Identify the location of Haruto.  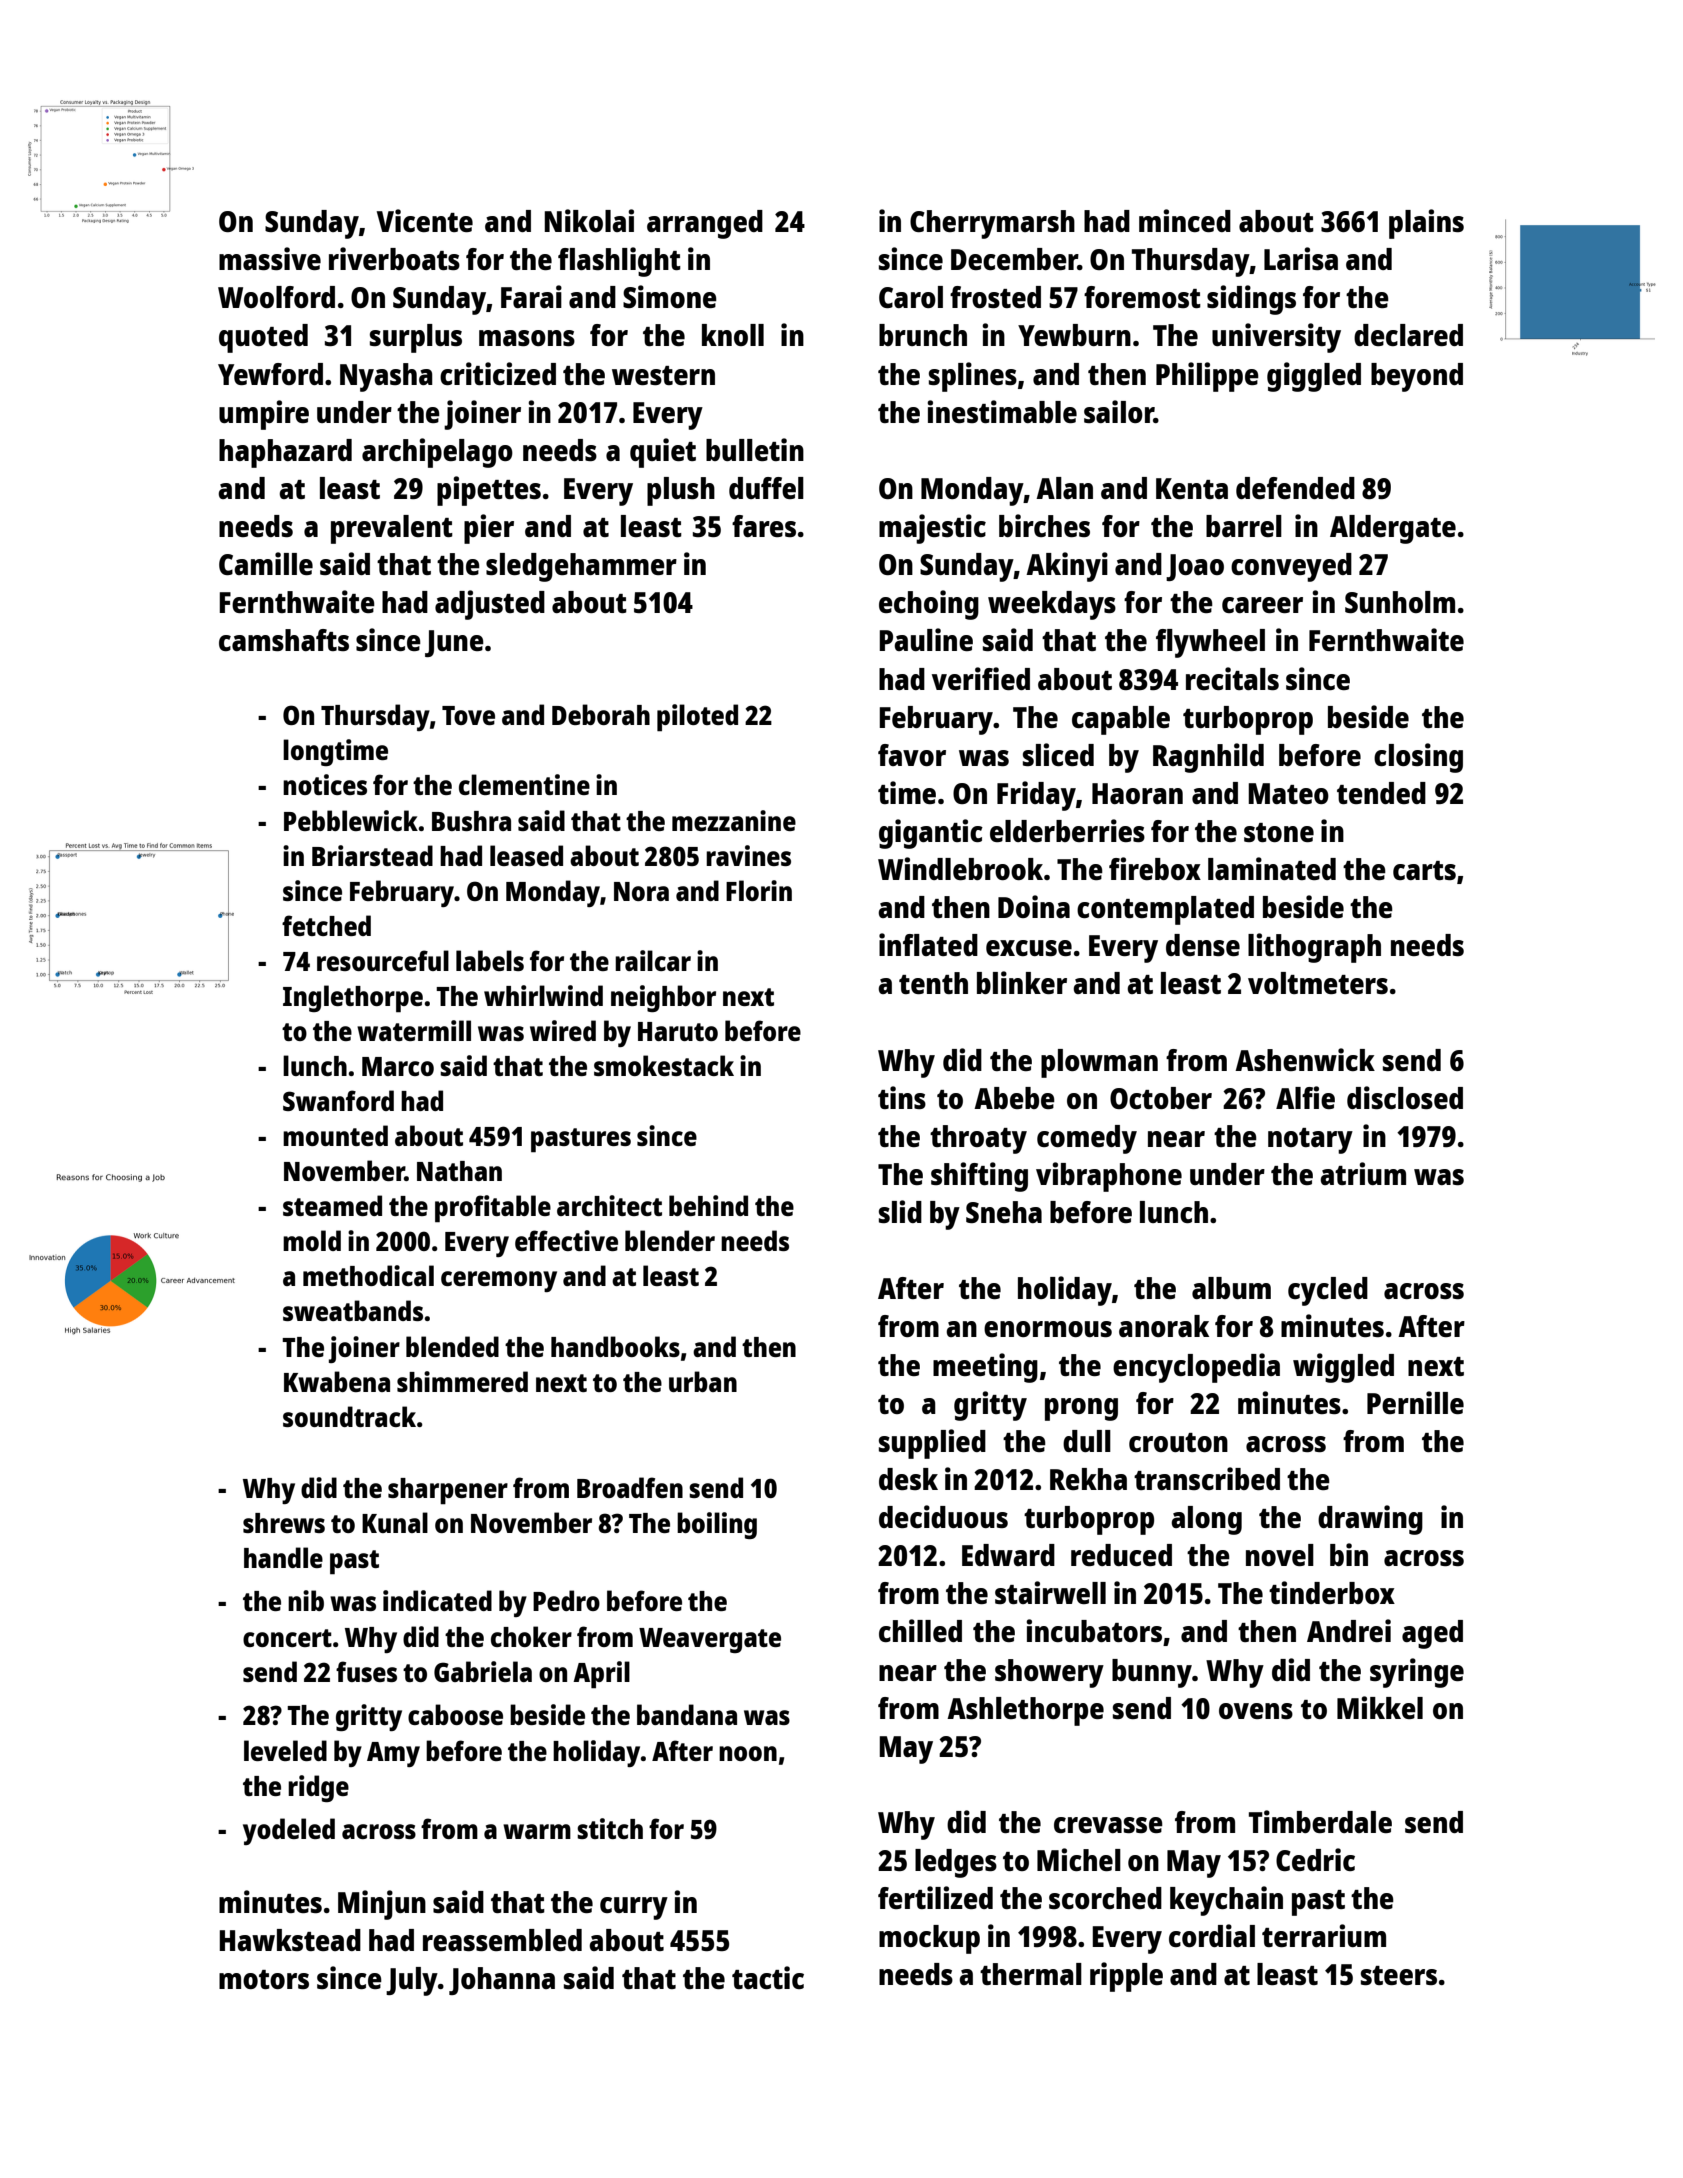
(678, 1031).
